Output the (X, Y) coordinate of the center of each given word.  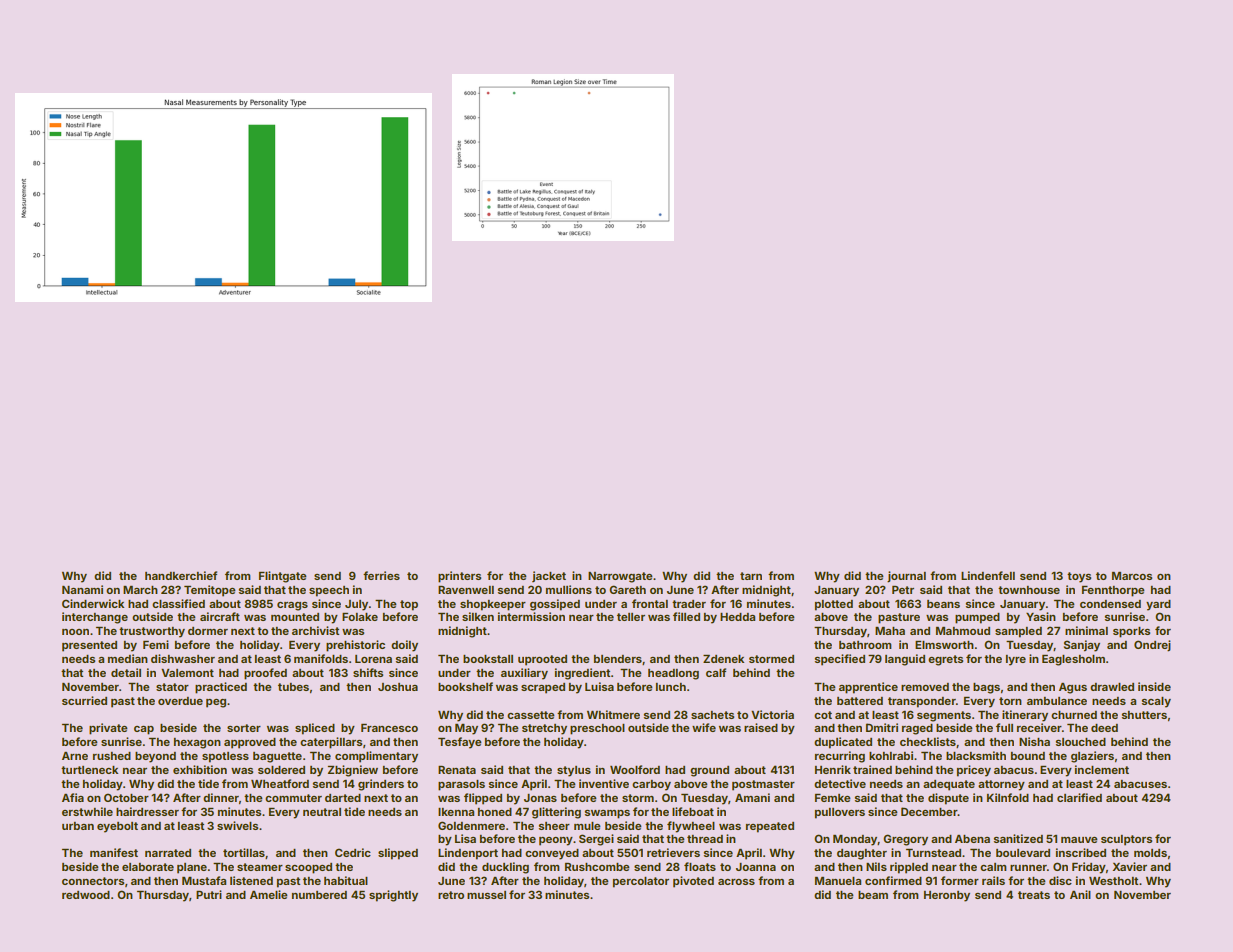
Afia (73, 797)
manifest (114, 852)
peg (216, 703)
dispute (948, 799)
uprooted (542, 660)
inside (1154, 686)
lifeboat (693, 811)
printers (459, 577)
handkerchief (181, 575)
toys (1079, 577)
